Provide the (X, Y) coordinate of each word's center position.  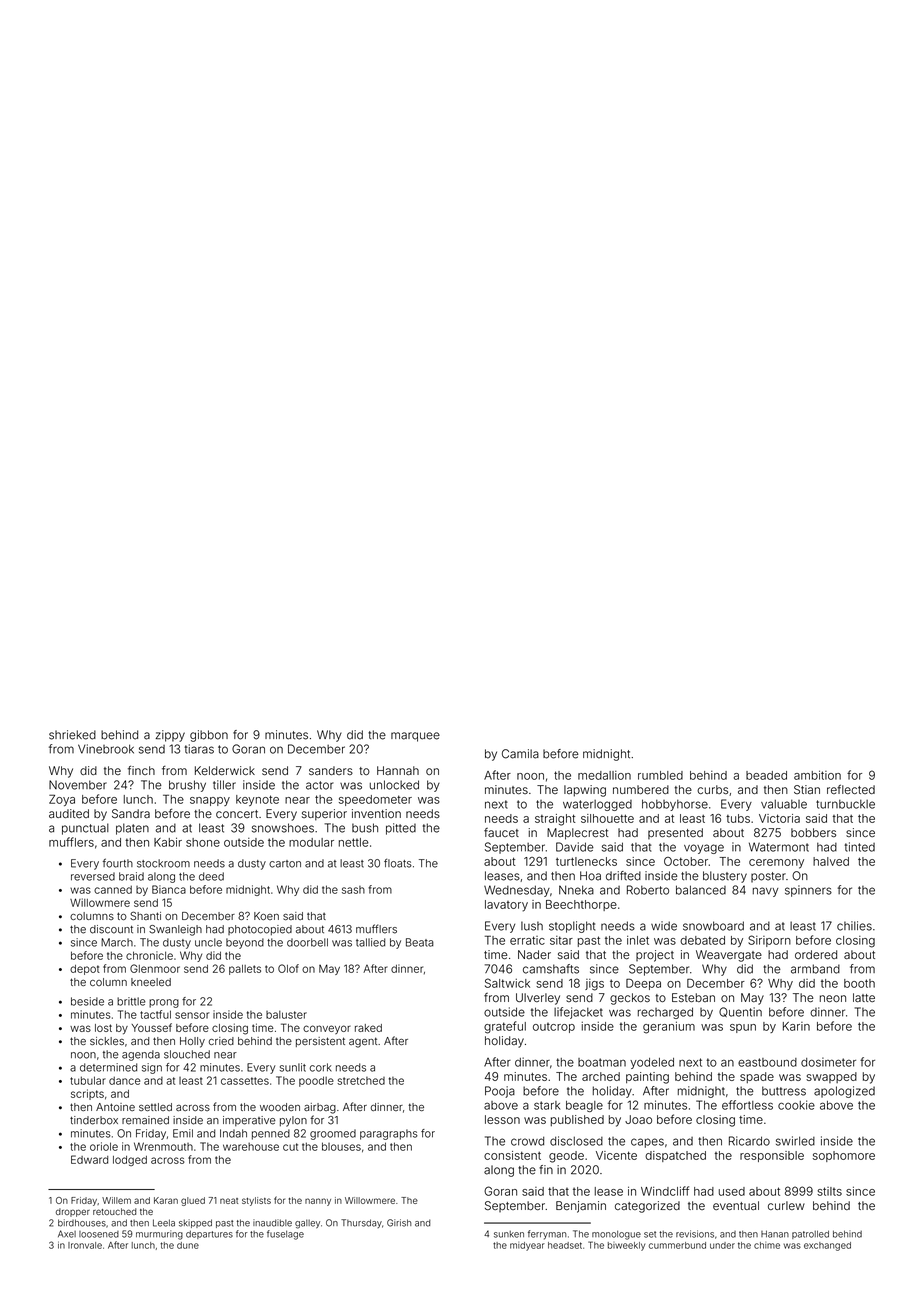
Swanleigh (175, 930)
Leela (164, 1223)
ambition (817, 775)
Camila (520, 754)
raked (368, 1028)
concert (237, 814)
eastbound (767, 1062)
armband (815, 969)
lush (532, 926)
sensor (192, 1015)
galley (307, 1224)
